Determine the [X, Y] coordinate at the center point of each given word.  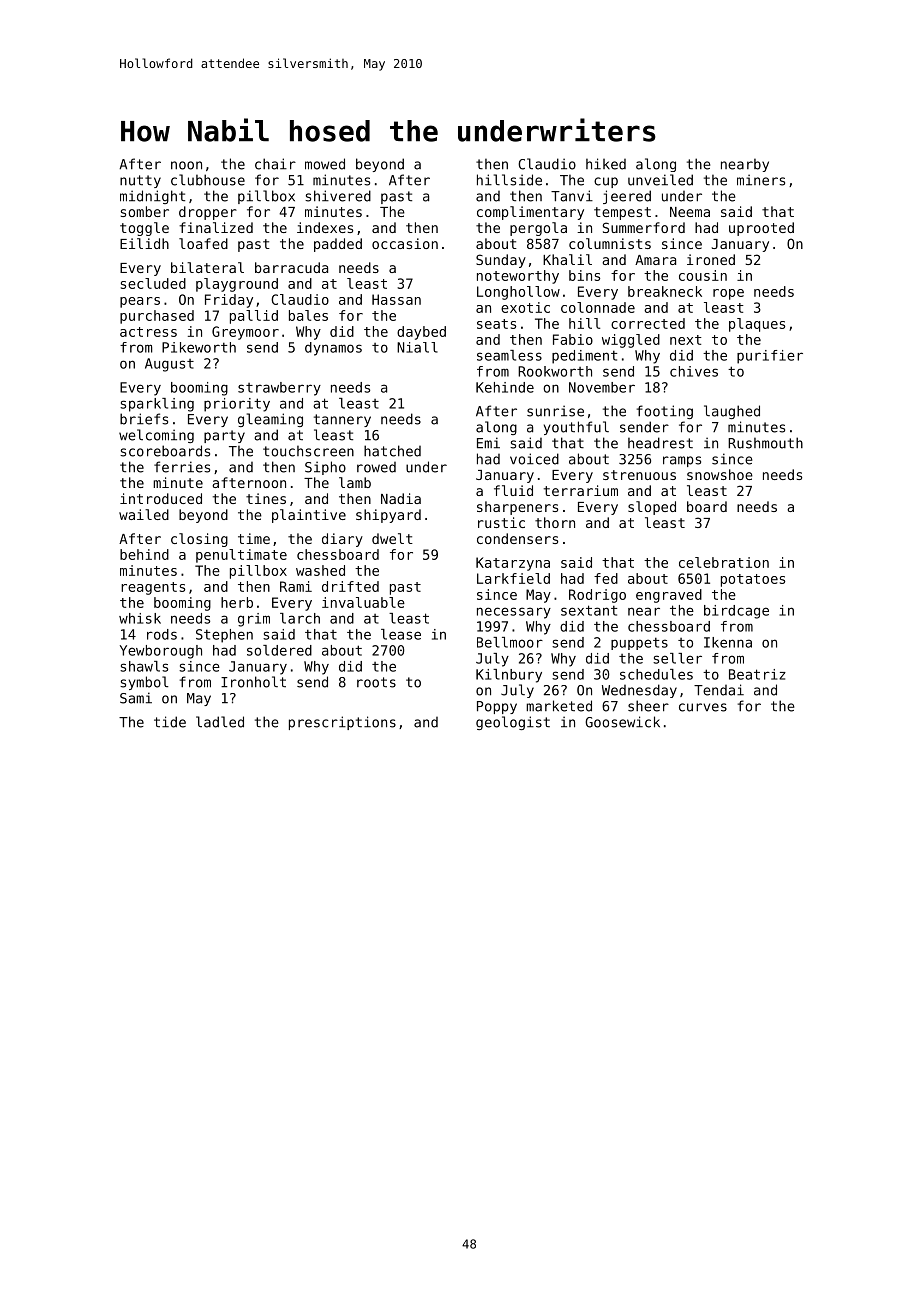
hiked [606, 164]
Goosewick [622, 722]
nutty [140, 181]
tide [170, 722]
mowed [325, 164]
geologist [513, 723]
